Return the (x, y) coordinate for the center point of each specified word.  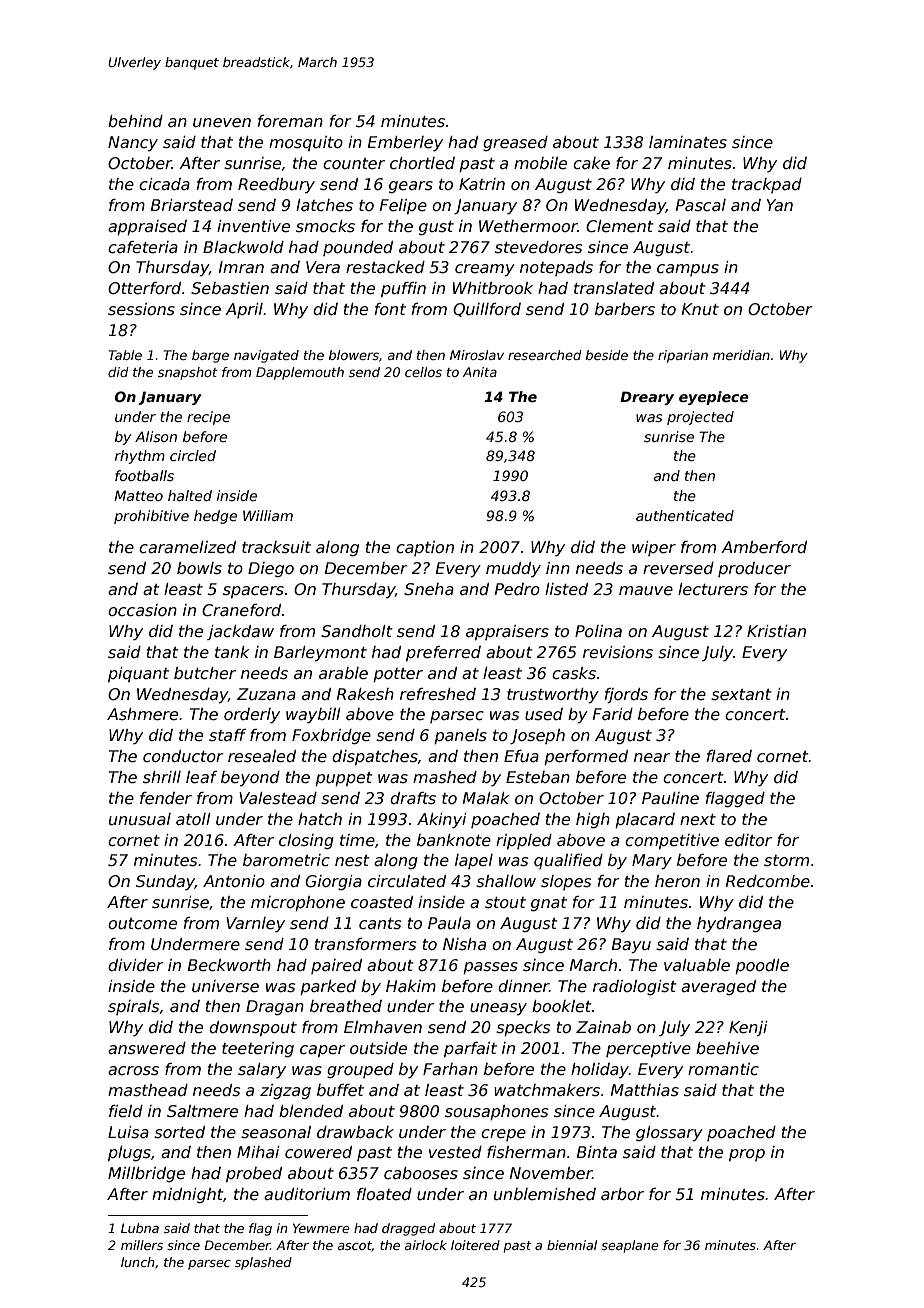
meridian (741, 355)
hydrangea (739, 924)
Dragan (275, 1007)
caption (425, 548)
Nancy (133, 143)
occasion (142, 610)
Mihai (258, 1152)
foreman (290, 121)
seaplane (630, 1246)
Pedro (517, 589)
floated (384, 1194)
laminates (688, 142)
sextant (741, 695)
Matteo (138, 495)
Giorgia (333, 882)
